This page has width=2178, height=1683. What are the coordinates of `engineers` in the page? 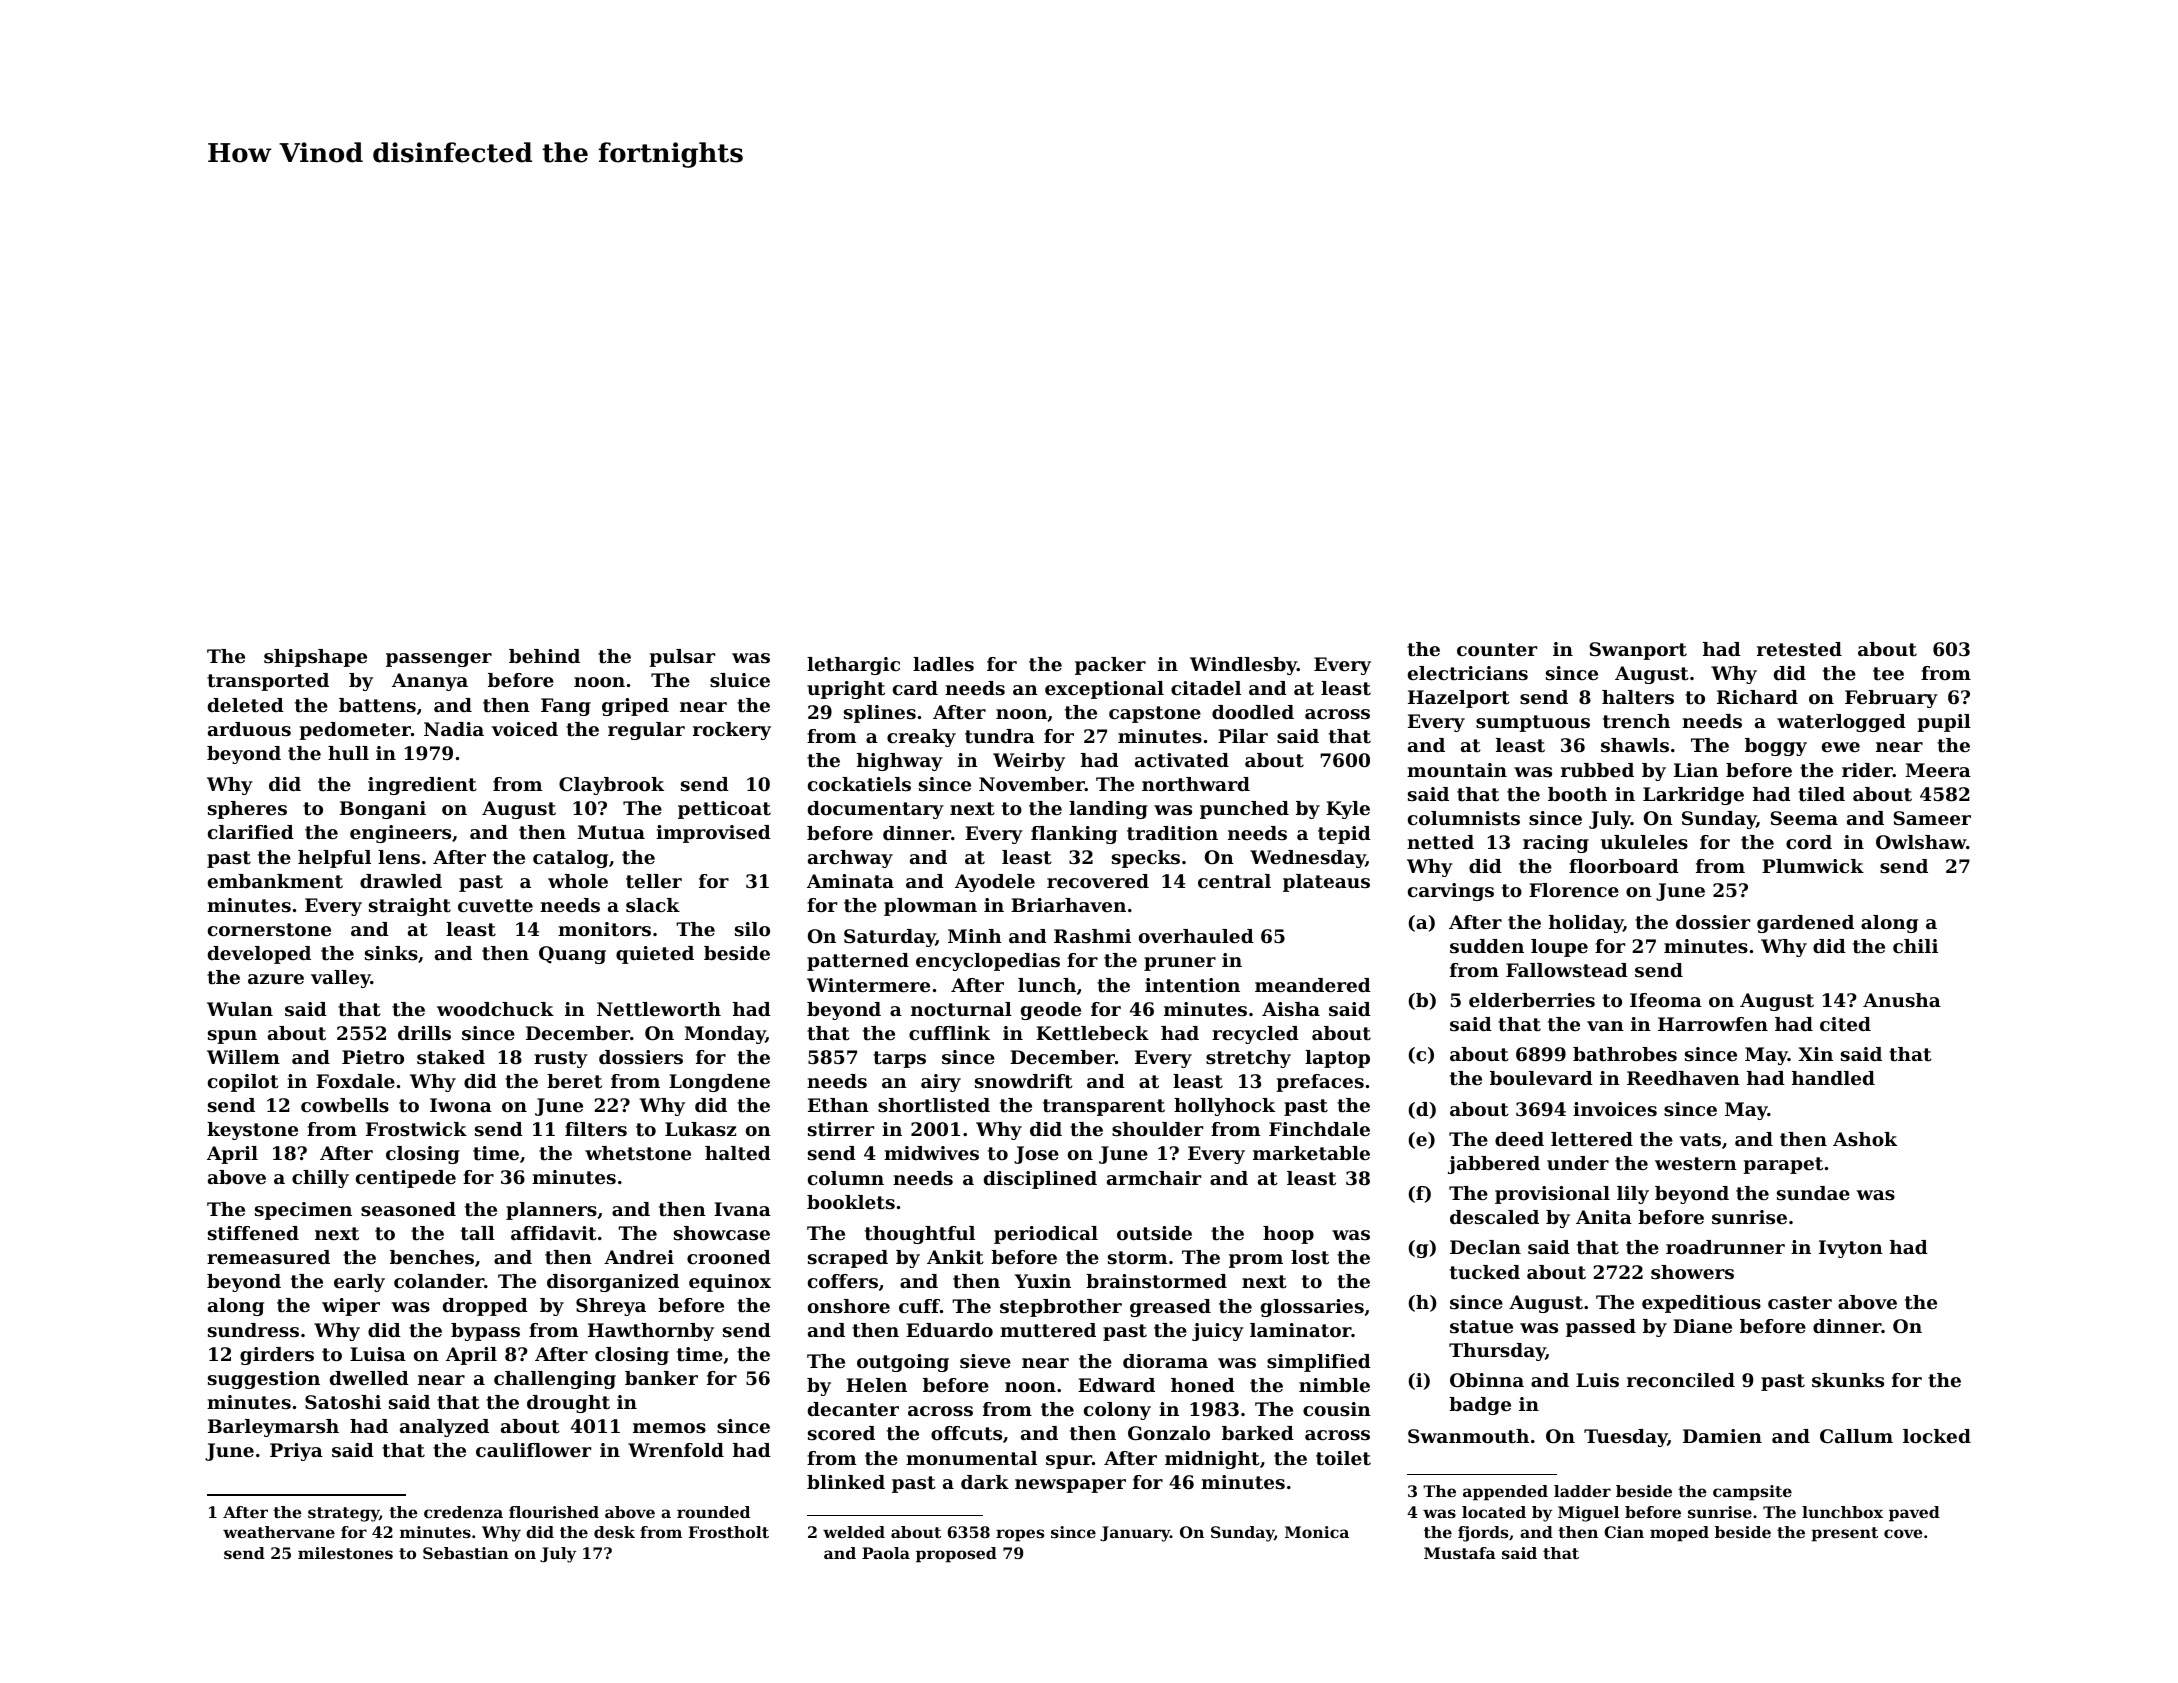 It's located at (400, 834).
